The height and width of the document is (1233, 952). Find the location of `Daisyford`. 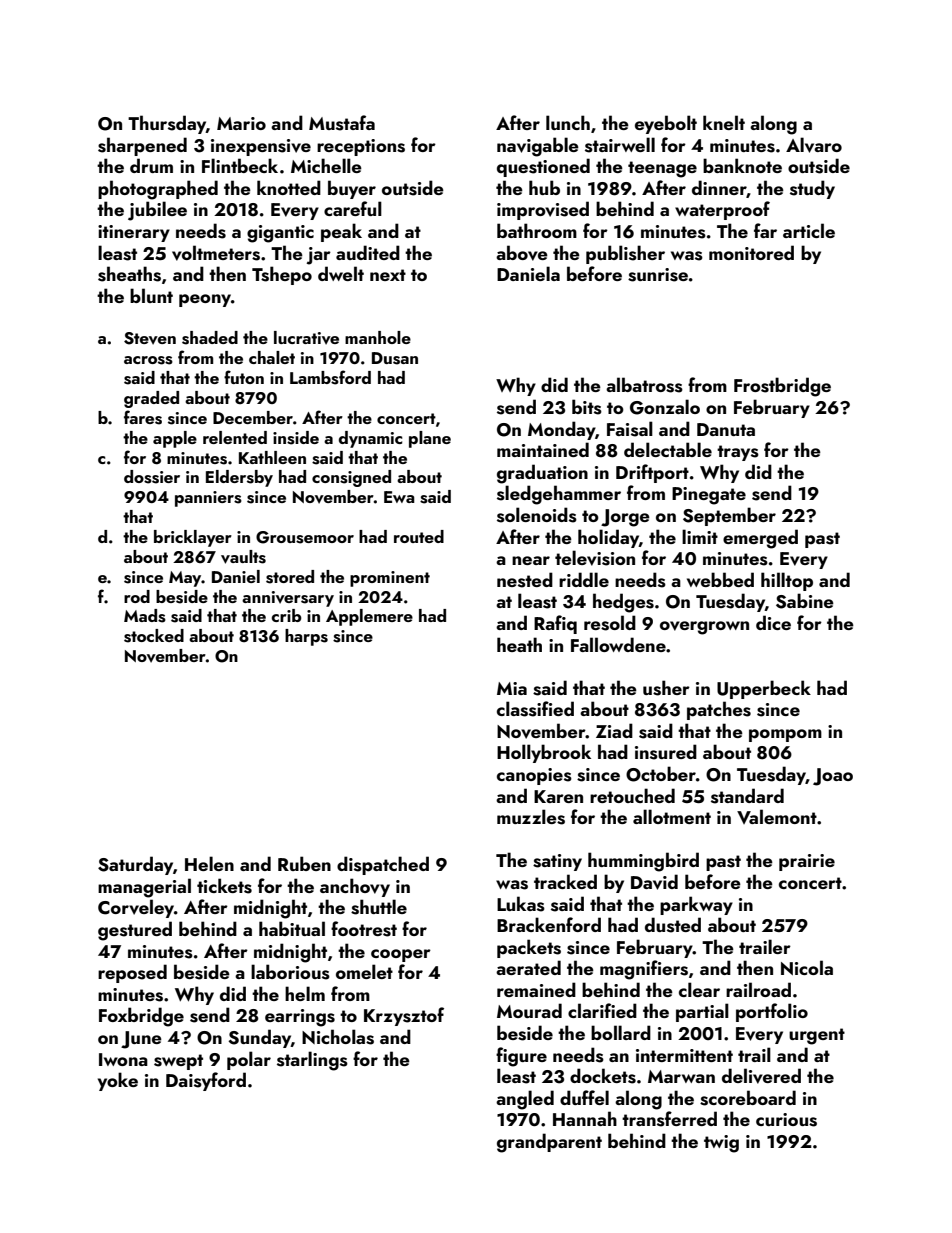

Daisyford is located at coordinates (206, 1081).
